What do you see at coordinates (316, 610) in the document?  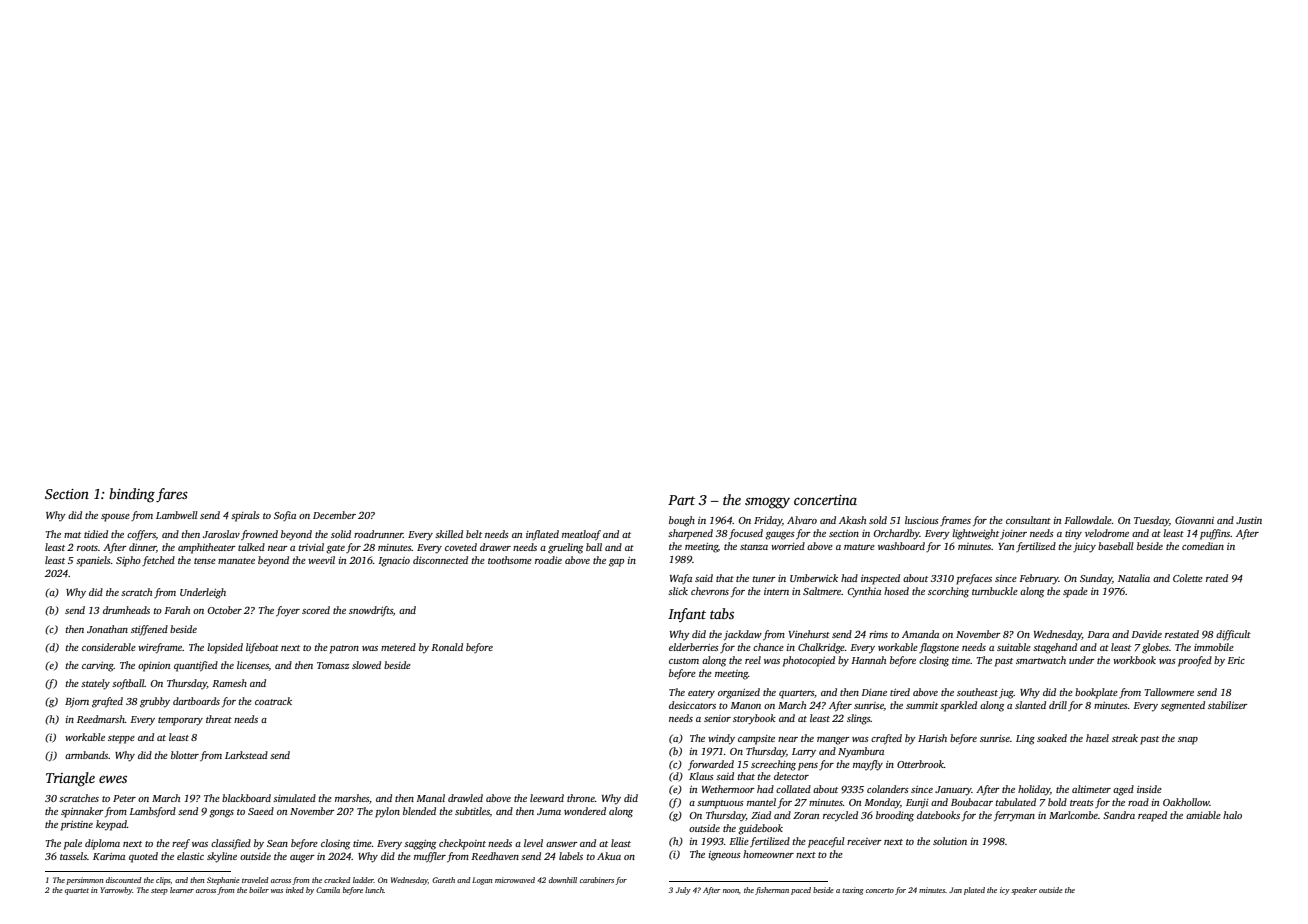 I see `scored` at bounding box center [316, 610].
